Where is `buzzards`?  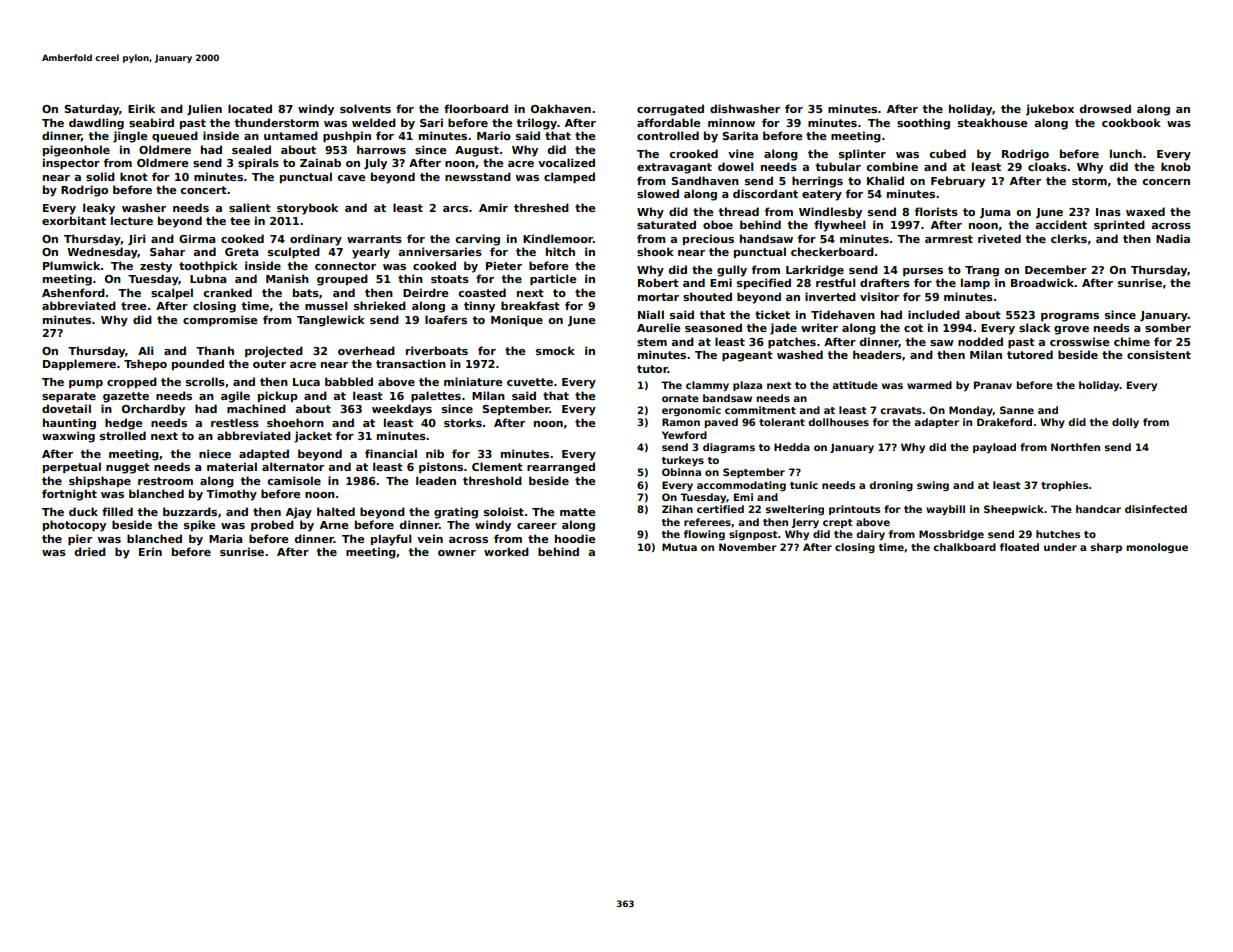 buzzards is located at coordinates (190, 511).
